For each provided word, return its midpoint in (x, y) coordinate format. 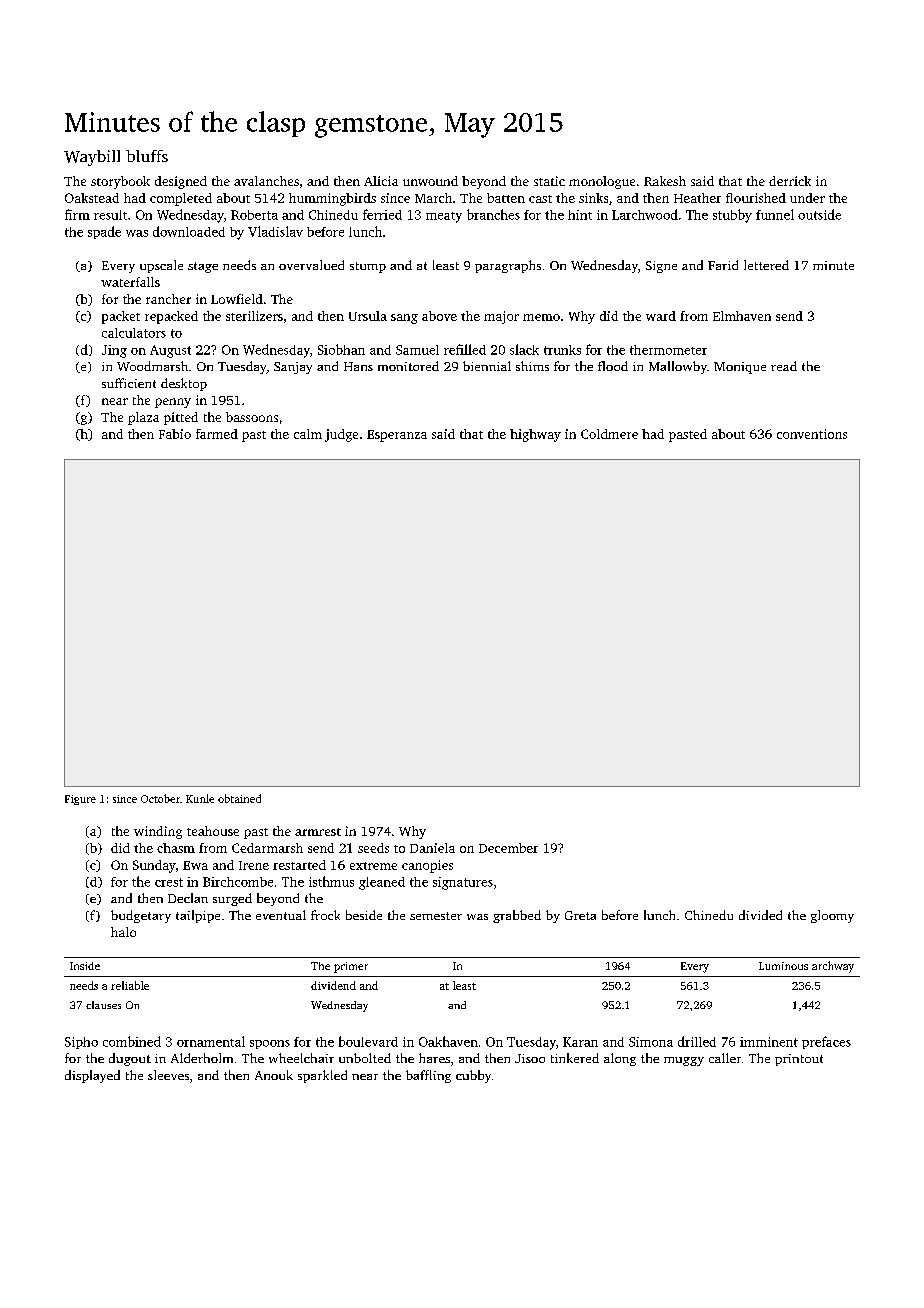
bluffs (147, 156)
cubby (473, 1076)
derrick (790, 181)
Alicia (381, 181)
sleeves (168, 1075)
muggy (684, 1061)
